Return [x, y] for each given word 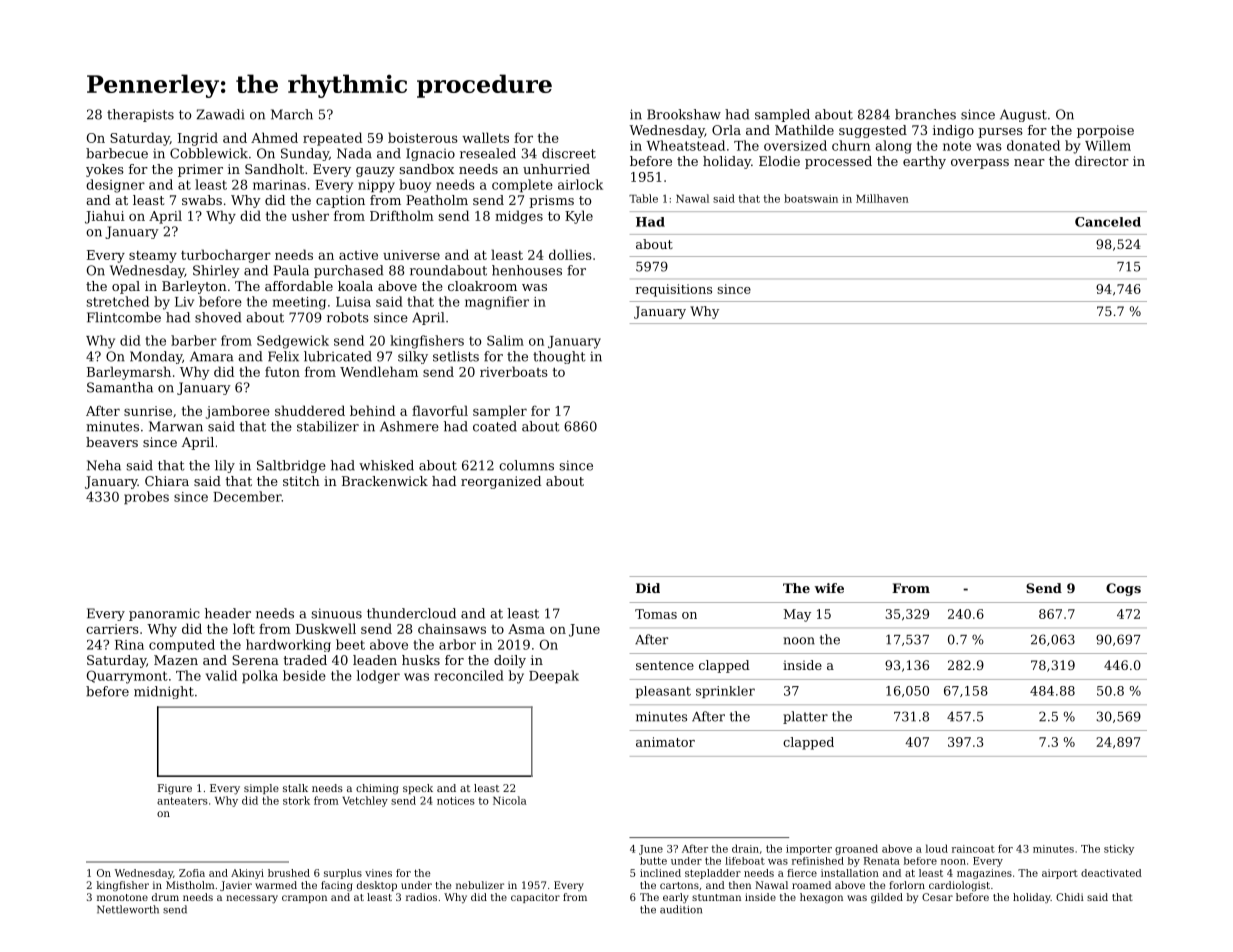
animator [665, 742]
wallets [485, 137]
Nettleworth [128, 909]
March [292, 114]
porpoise [1105, 131]
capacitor [535, 898]
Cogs [1123, 589]
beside [304, 675]
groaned [856, 849]
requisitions [674, 290]
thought [559, 357]
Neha [104, 465]
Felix [283, 356]
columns [526, 465]
